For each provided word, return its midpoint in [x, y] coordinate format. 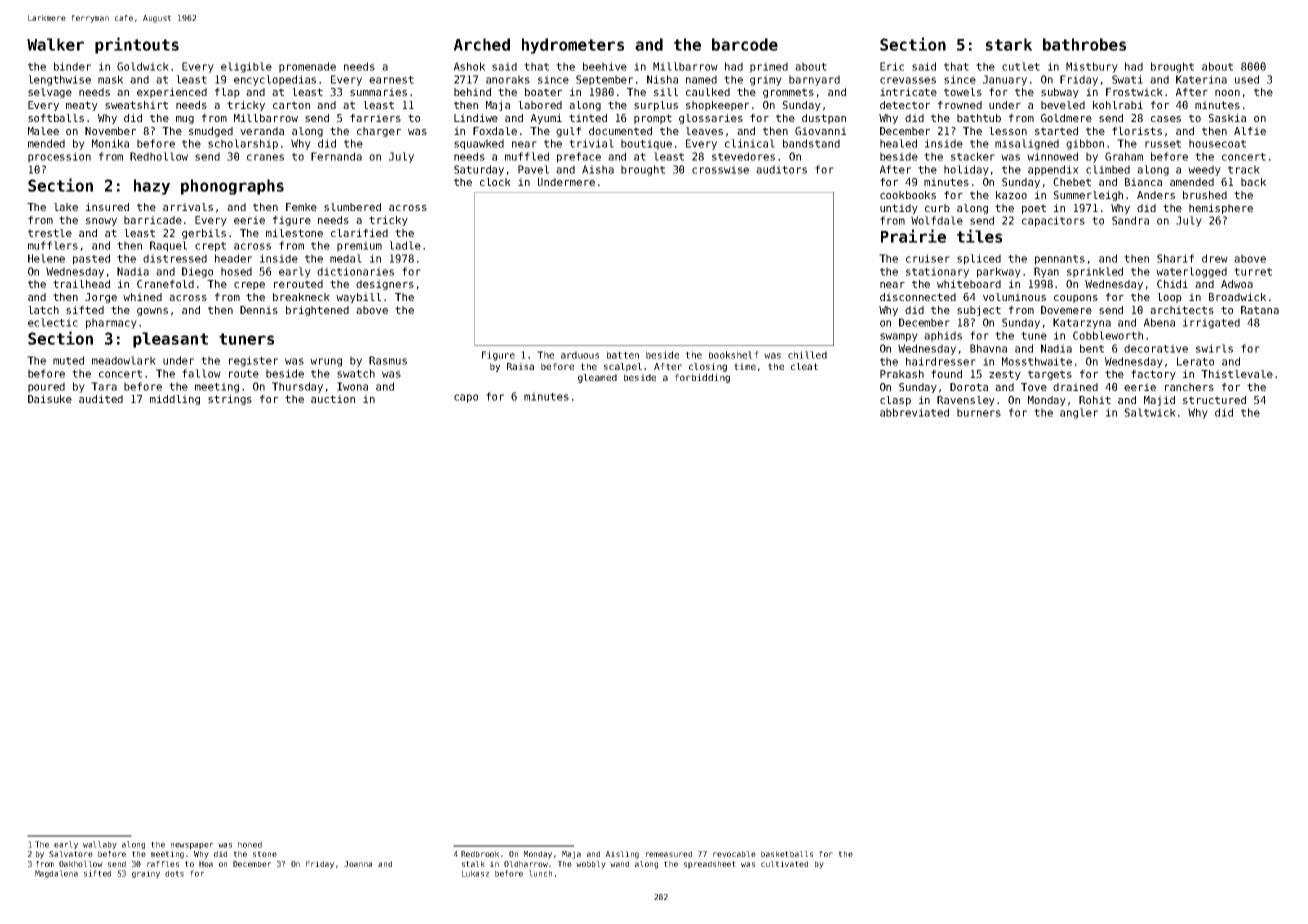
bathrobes [1084, 44]
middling [175, 400]
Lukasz [475, 873]
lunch [540, 873]
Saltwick [1150, 412]
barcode [745, 44]
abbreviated [914, 412]
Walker [55, 44]
